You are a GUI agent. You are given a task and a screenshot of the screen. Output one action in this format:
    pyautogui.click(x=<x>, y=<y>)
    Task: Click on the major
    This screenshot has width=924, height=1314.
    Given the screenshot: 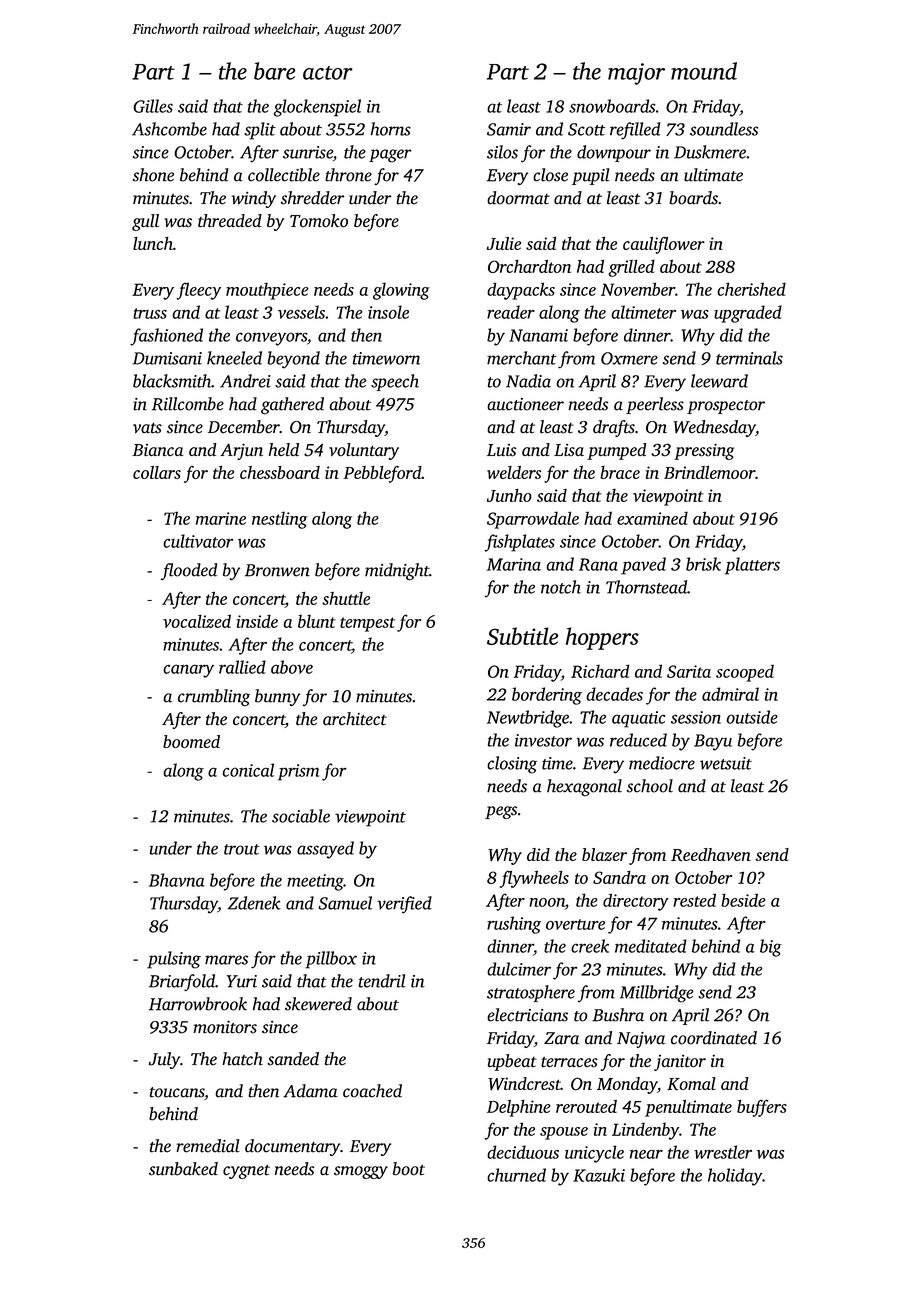 What is the action you would take?
    pyautogui.click(x=636, y=74)
